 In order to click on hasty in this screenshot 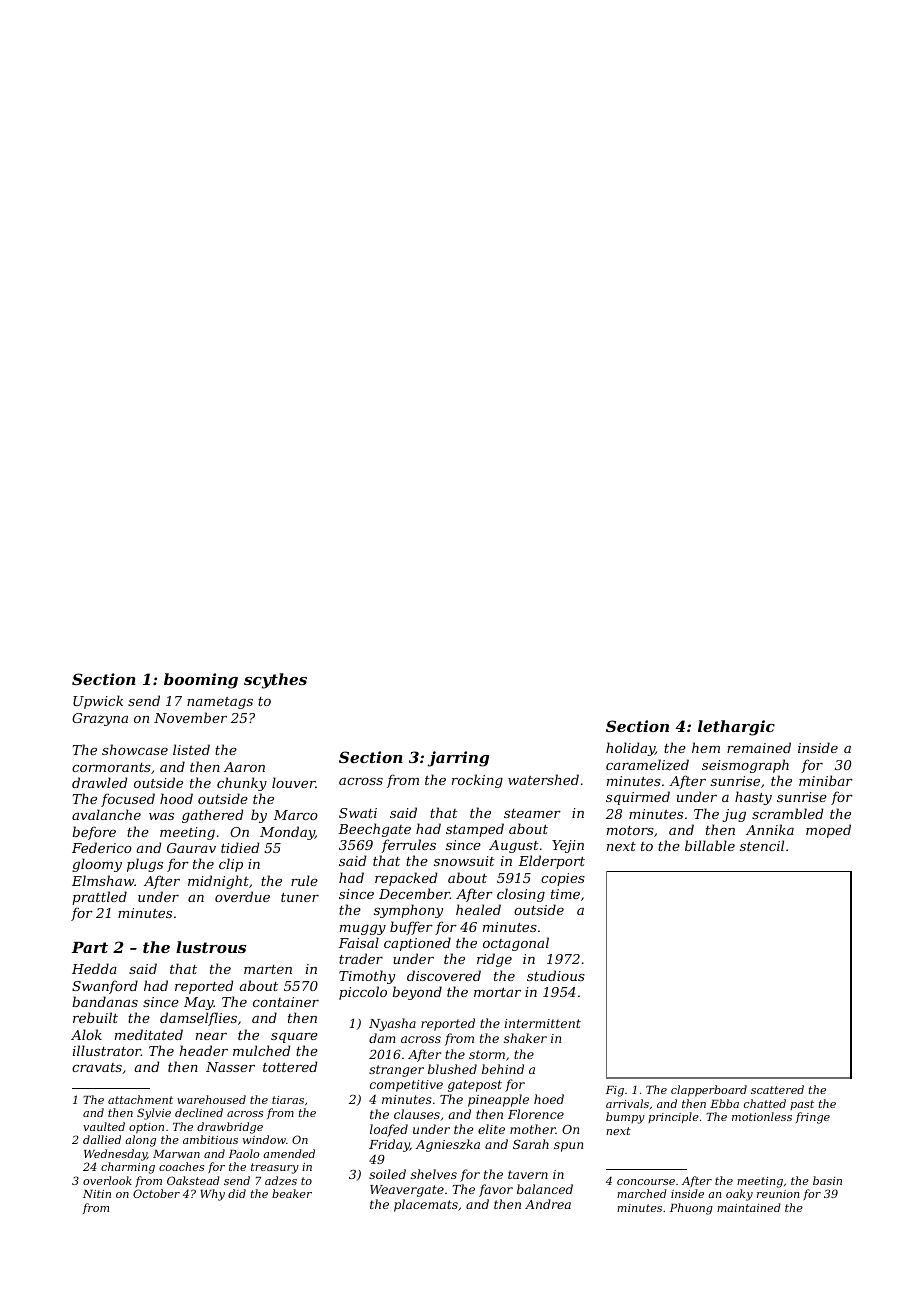, I will do `click(753, 798)`.
